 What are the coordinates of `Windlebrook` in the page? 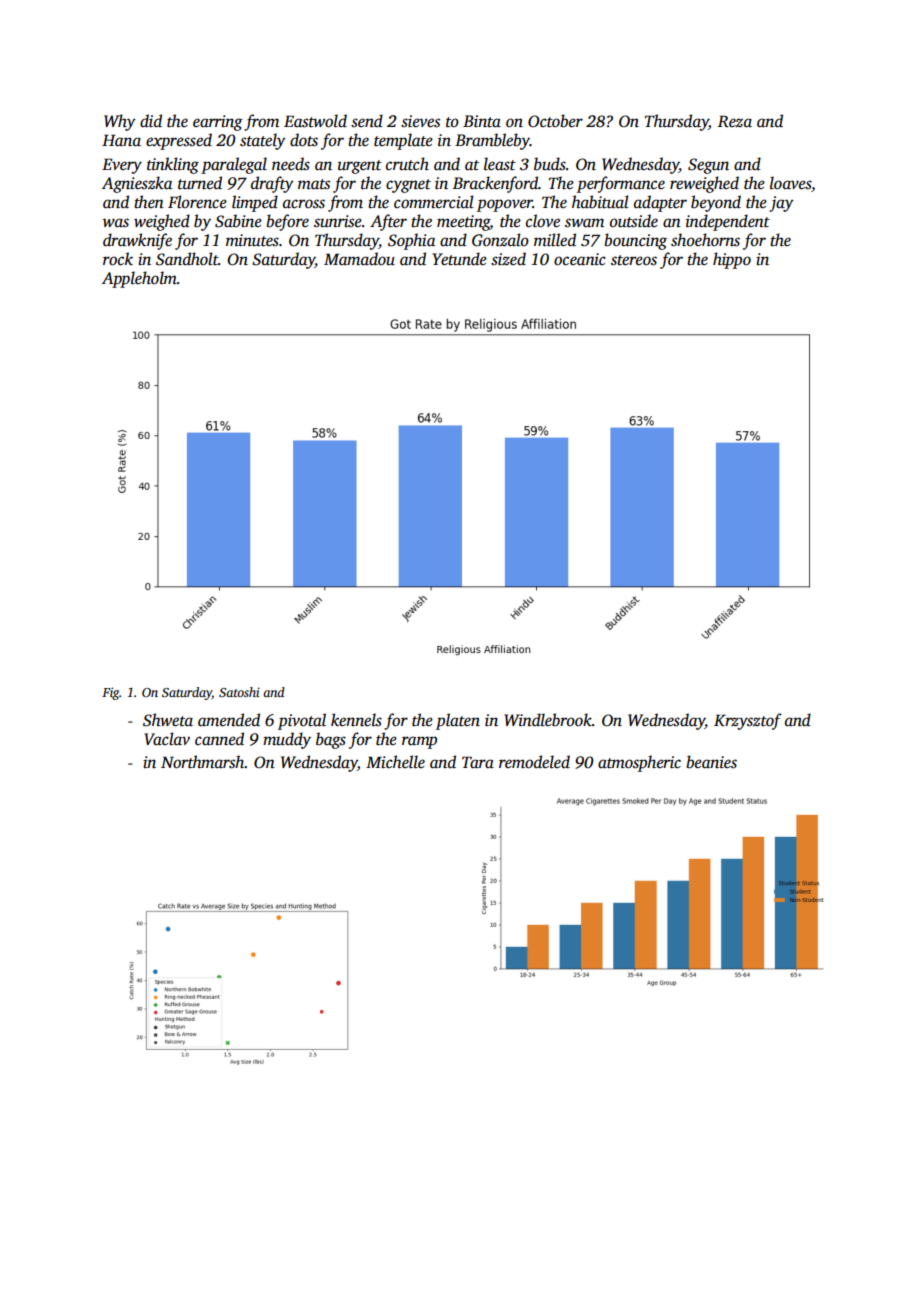 It's located at (548, 720).
